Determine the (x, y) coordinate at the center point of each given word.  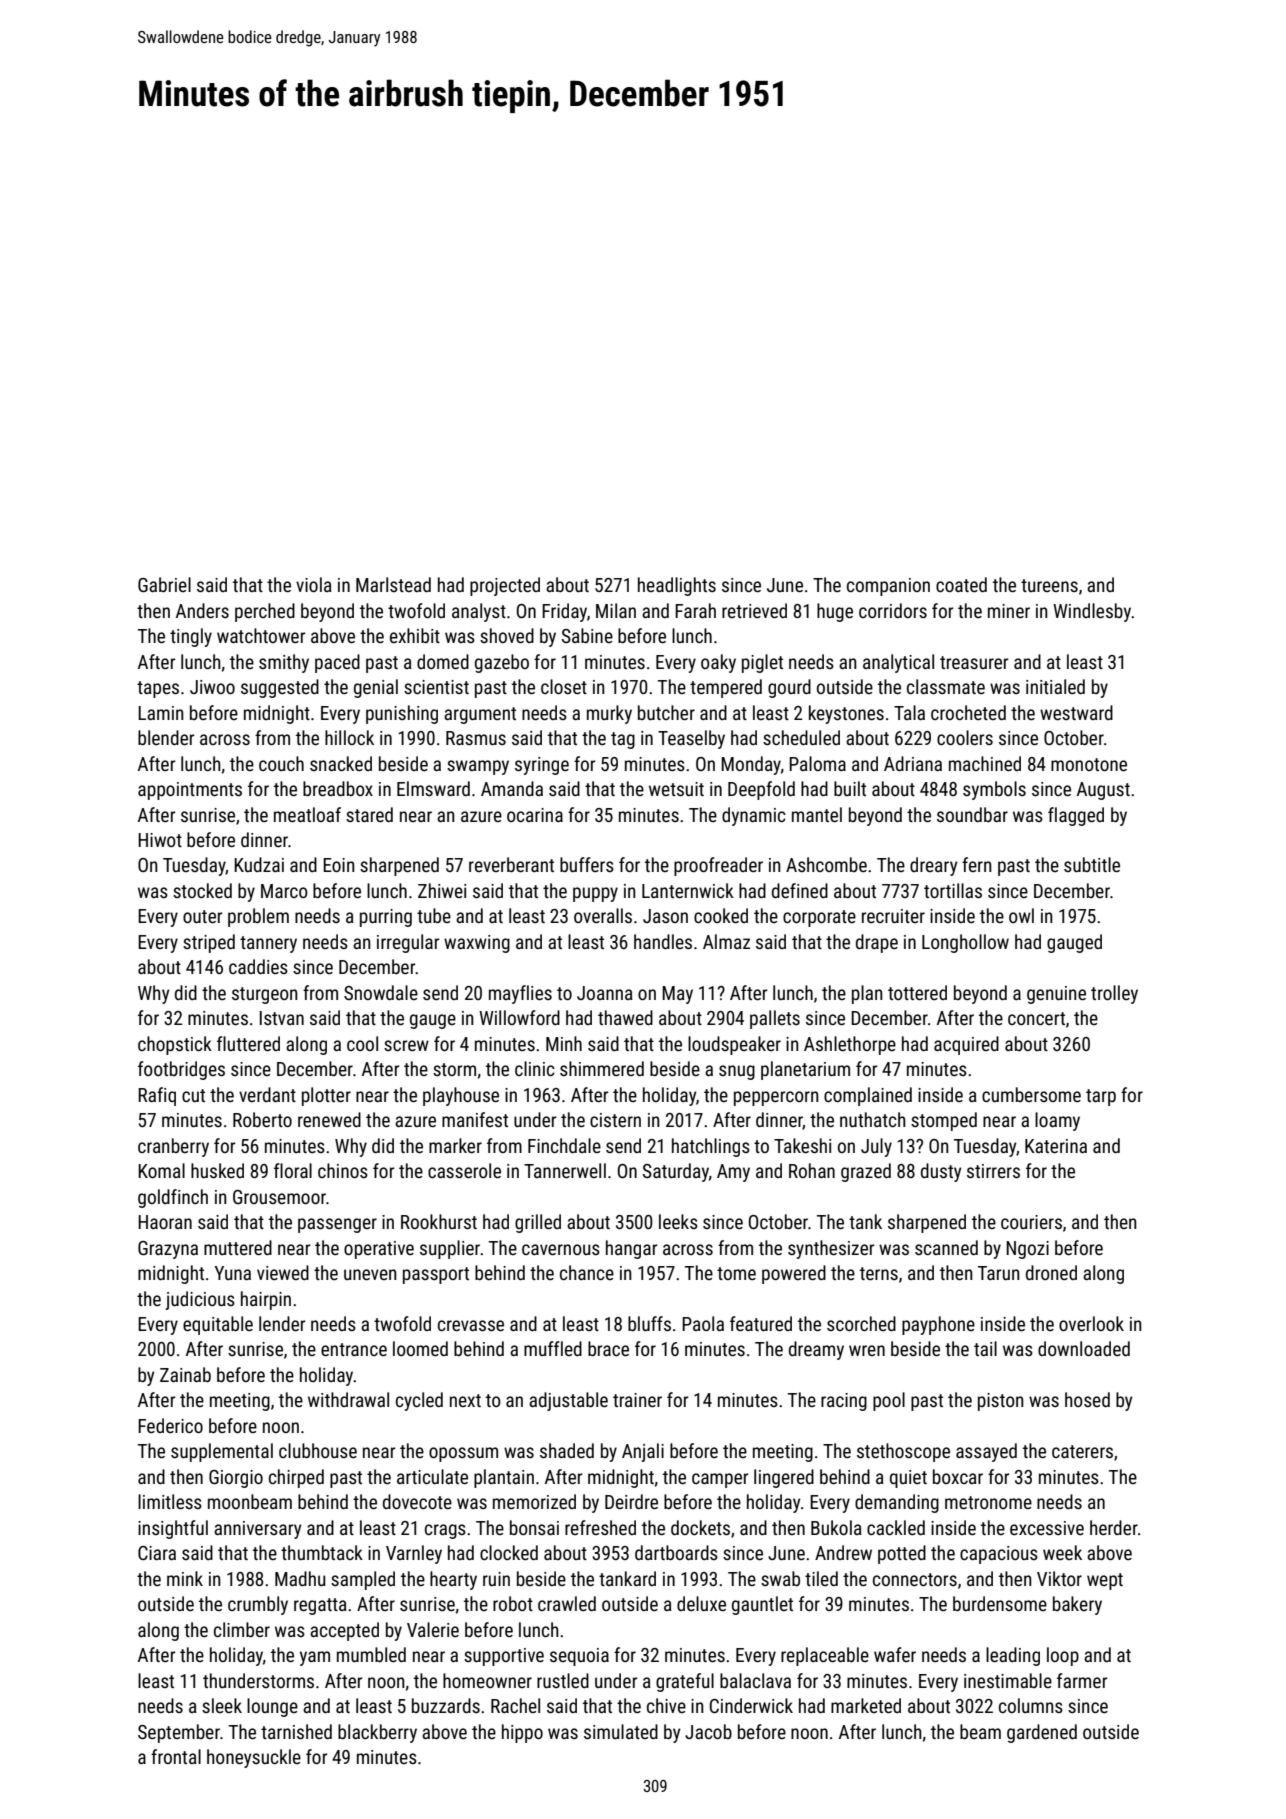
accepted (344, 1631)
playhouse (461, 1096)
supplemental (222, 1452)
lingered (784, 1478)
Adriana (913, 763)
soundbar (972, 814)
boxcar (958, 1476)
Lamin (161, 713)
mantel (817, 814)
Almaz (726, 941)
